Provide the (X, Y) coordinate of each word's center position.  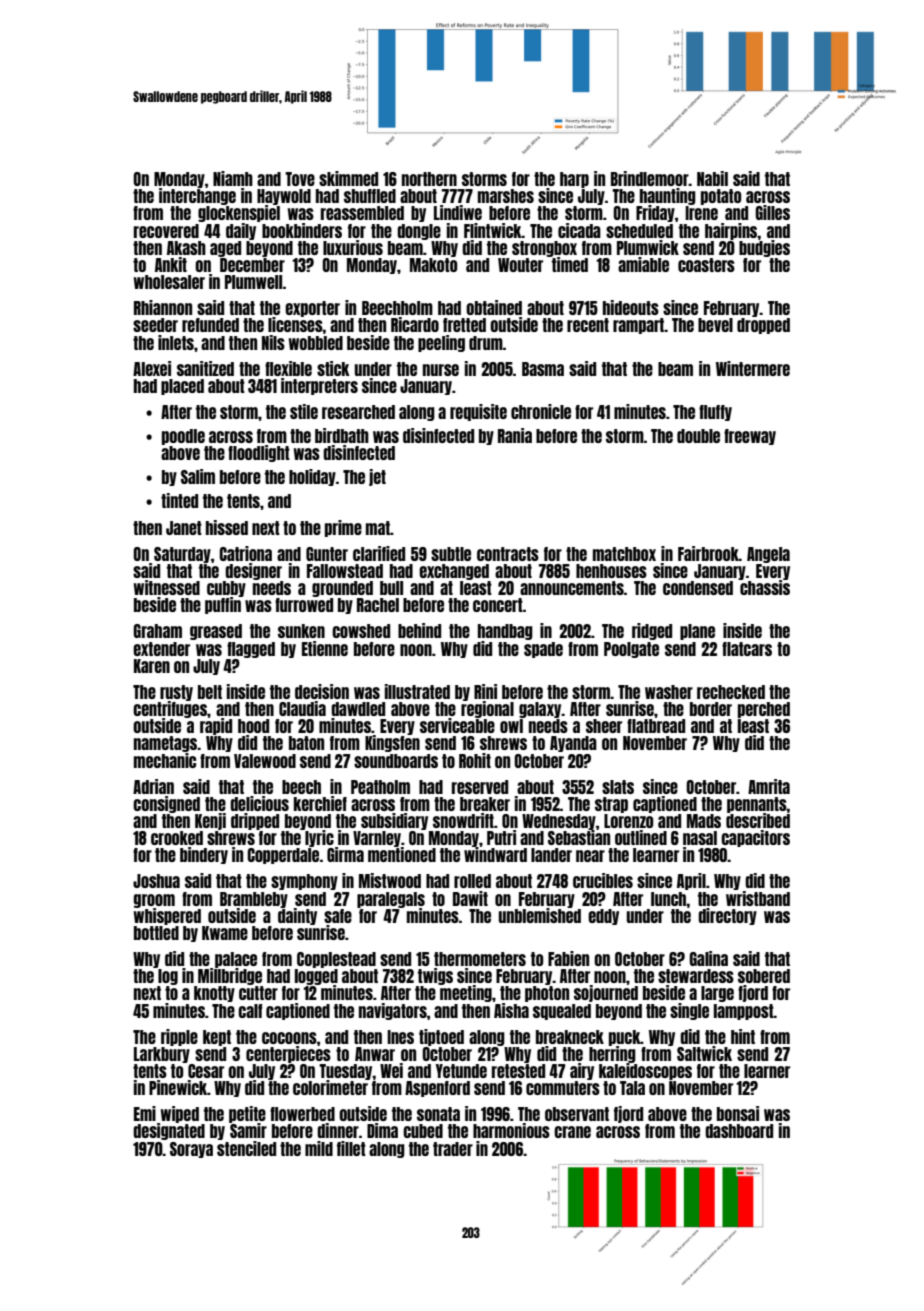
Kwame (225, 933)
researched (358, 412)
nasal (700, 838)
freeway (750, 437)
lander (551, 855)
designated (169, 1131)
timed (570, 264)
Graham (157, 631)
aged (225, 249)
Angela (768, 555)
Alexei (152, 368)
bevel (715, 325)
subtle (451, 554)
